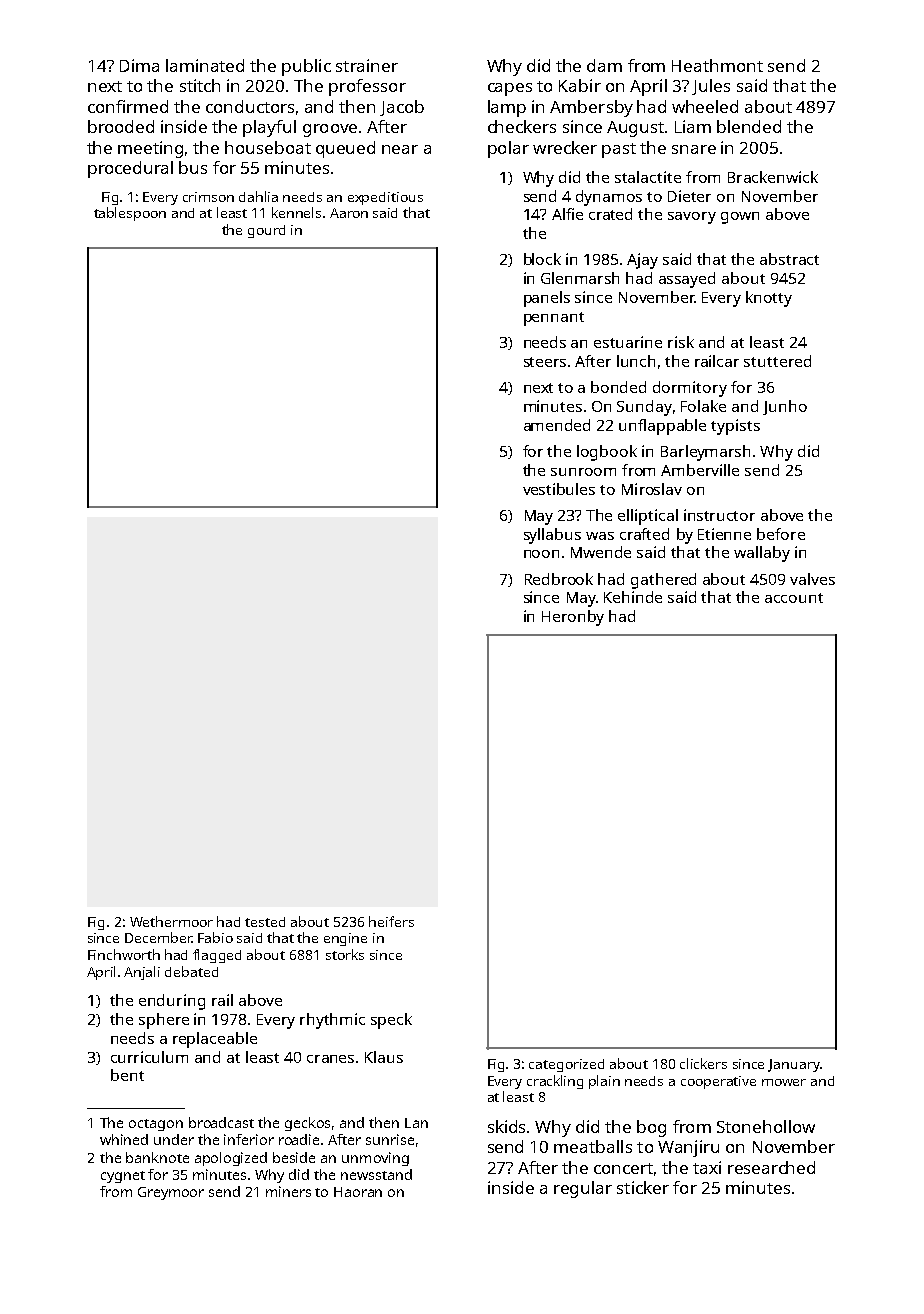 Image resolution: width=924 pixels, height=1314 pixels. I want to click on unflappable, so click(662, 427).
